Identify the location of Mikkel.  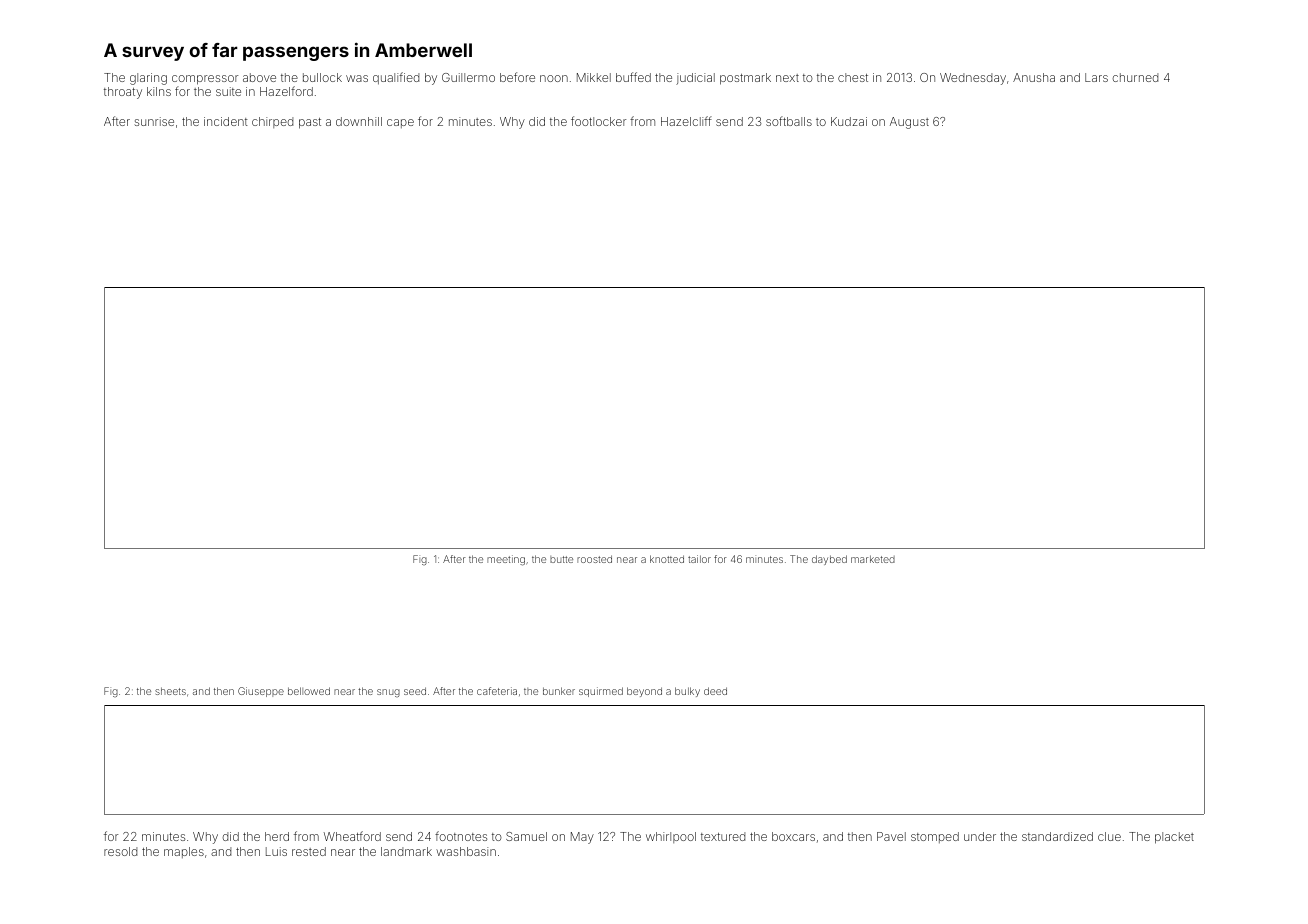
(594, 77).
